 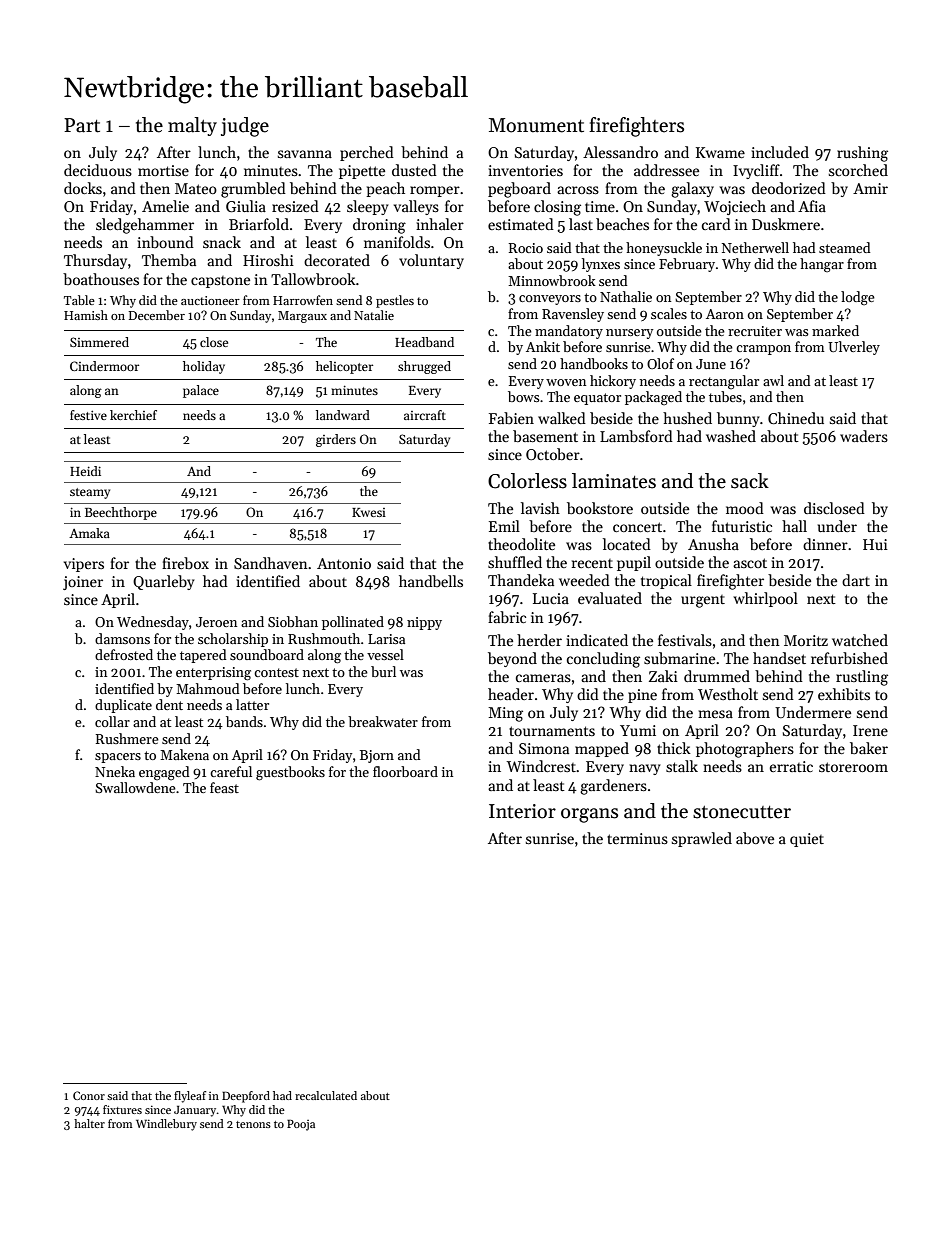 What do you see at coordinates (133, 415) in the screenshot?
I see `kerchief` at bounding box center [133, 415].
